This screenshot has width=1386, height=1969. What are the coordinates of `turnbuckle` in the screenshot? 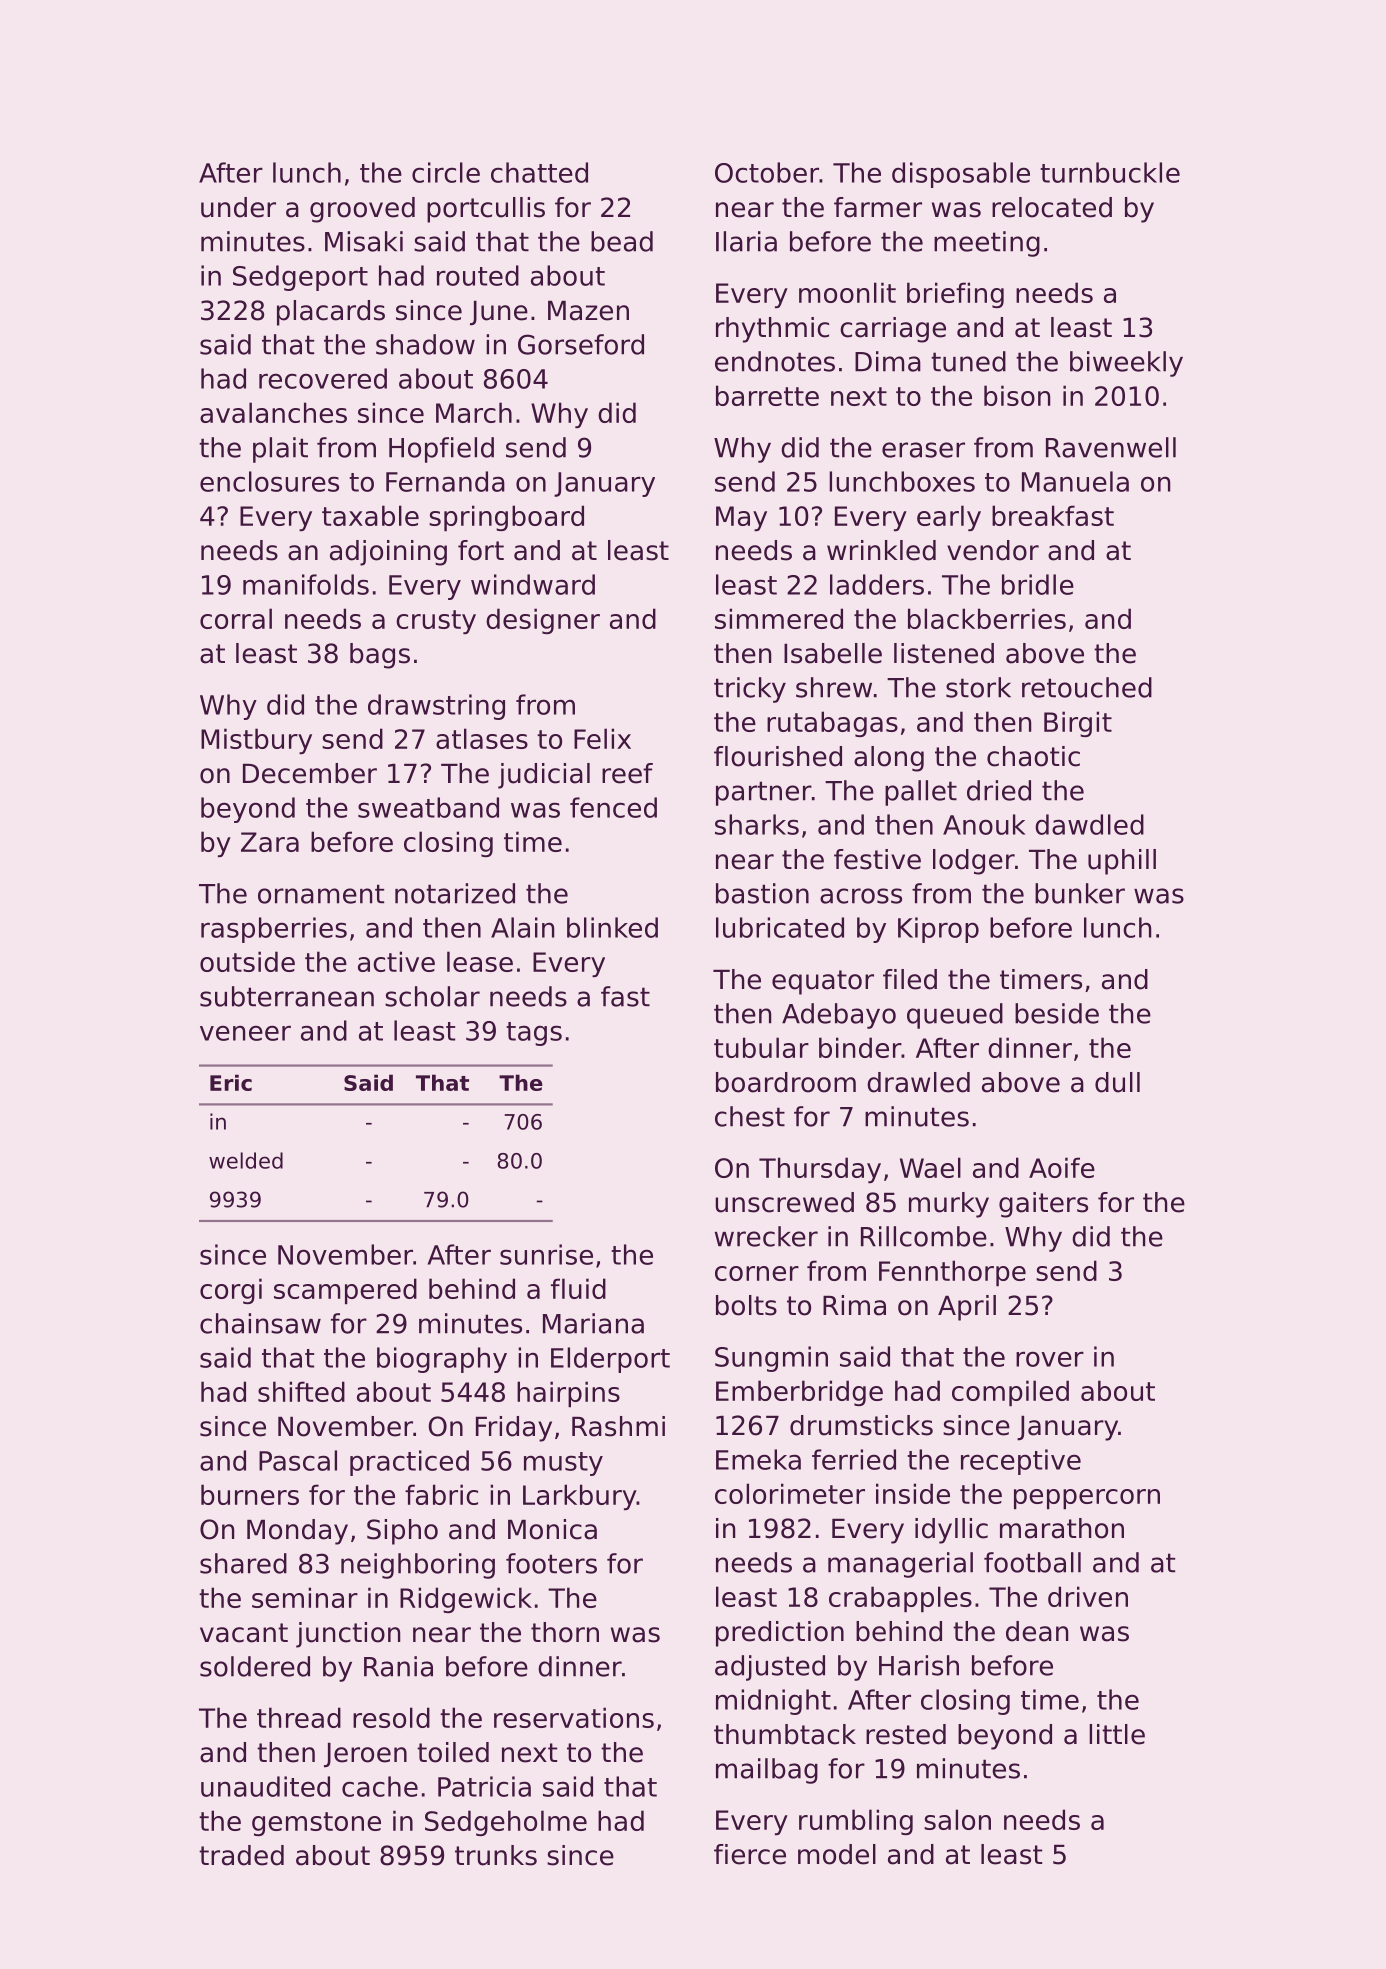 It's located at (1110, 172).
